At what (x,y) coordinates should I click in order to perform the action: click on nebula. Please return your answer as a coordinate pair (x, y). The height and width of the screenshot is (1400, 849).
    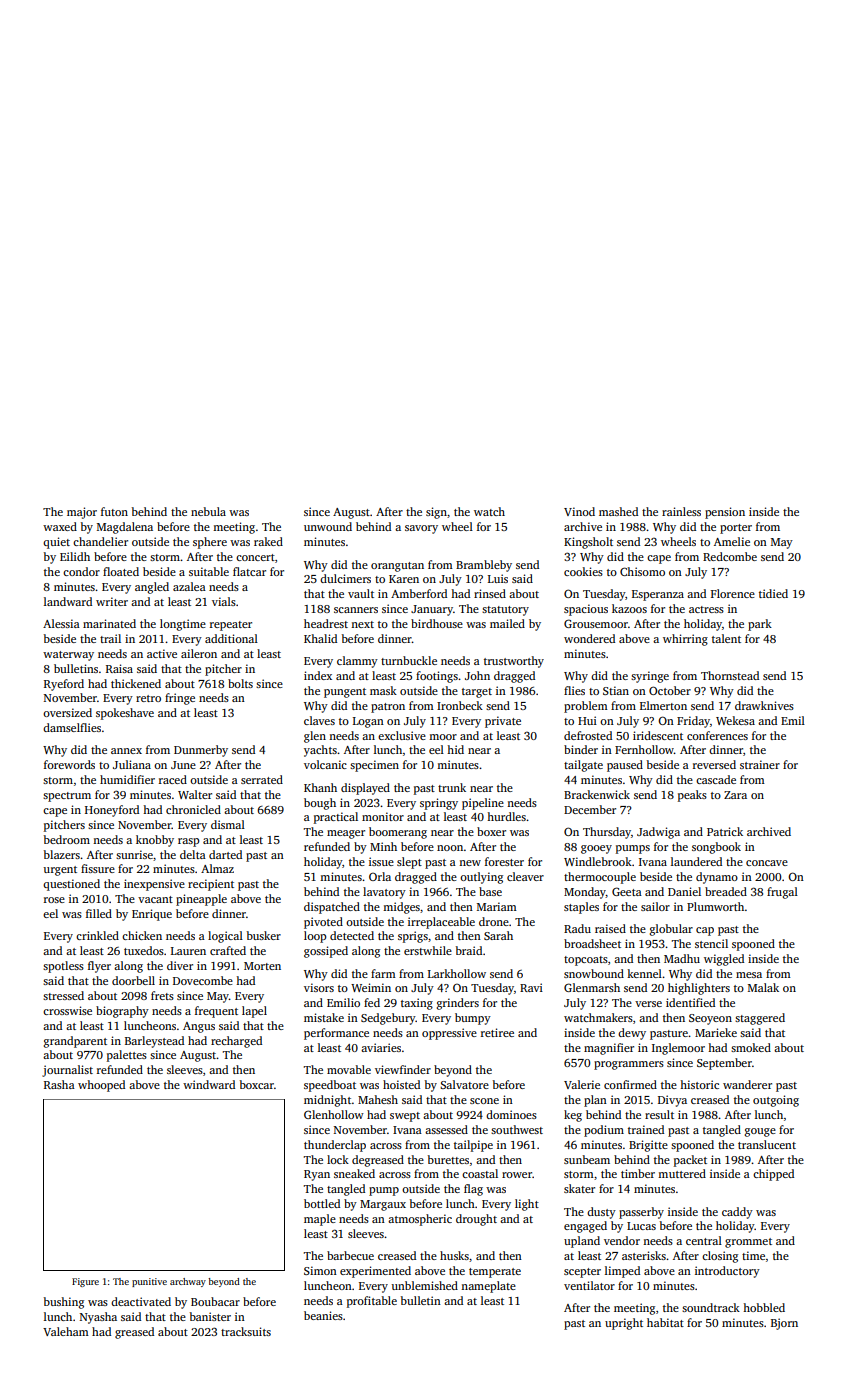
    Looking at the image, I should click on (208, 511).
